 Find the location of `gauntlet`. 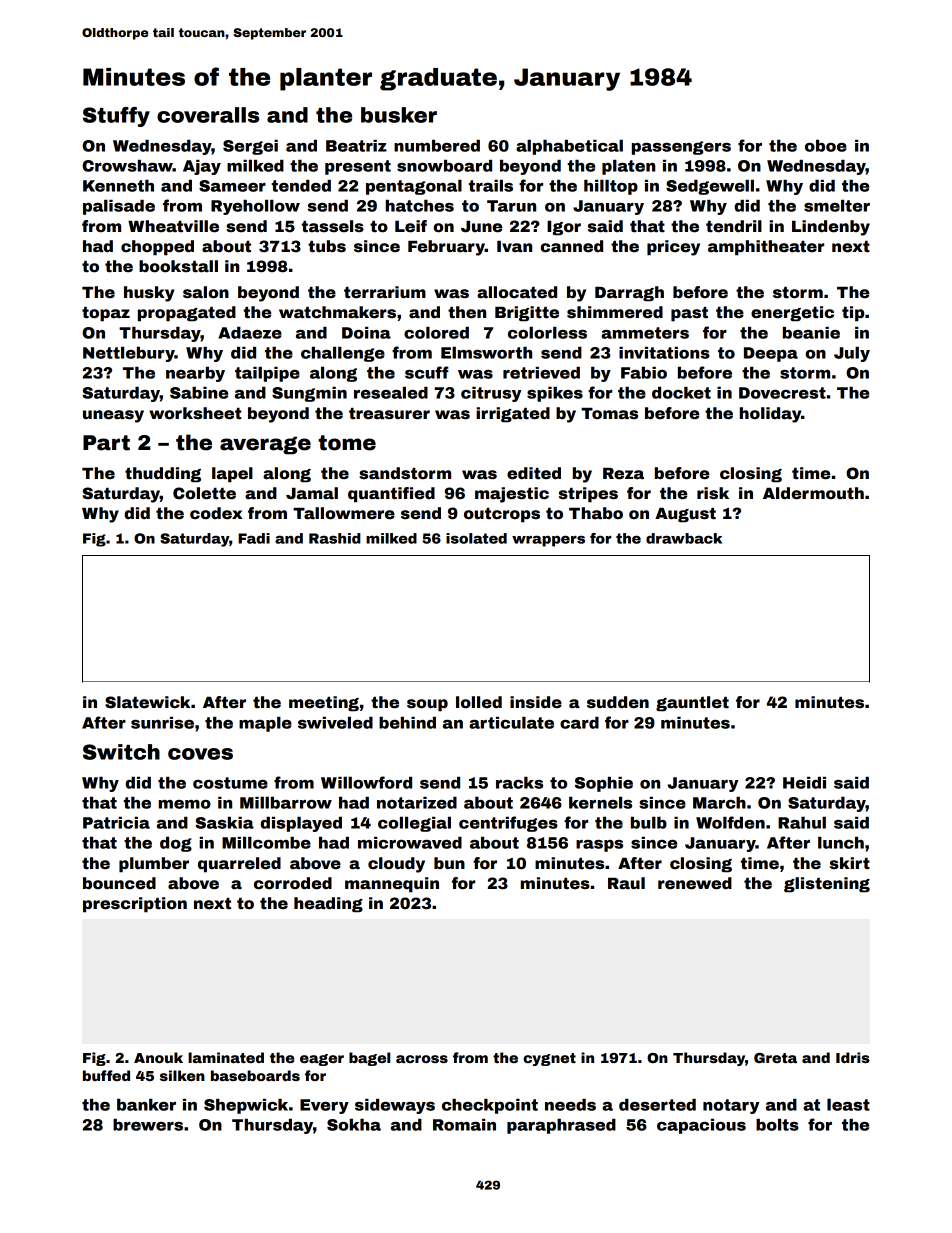

gauntlet is located at coordinates (692, 704).
